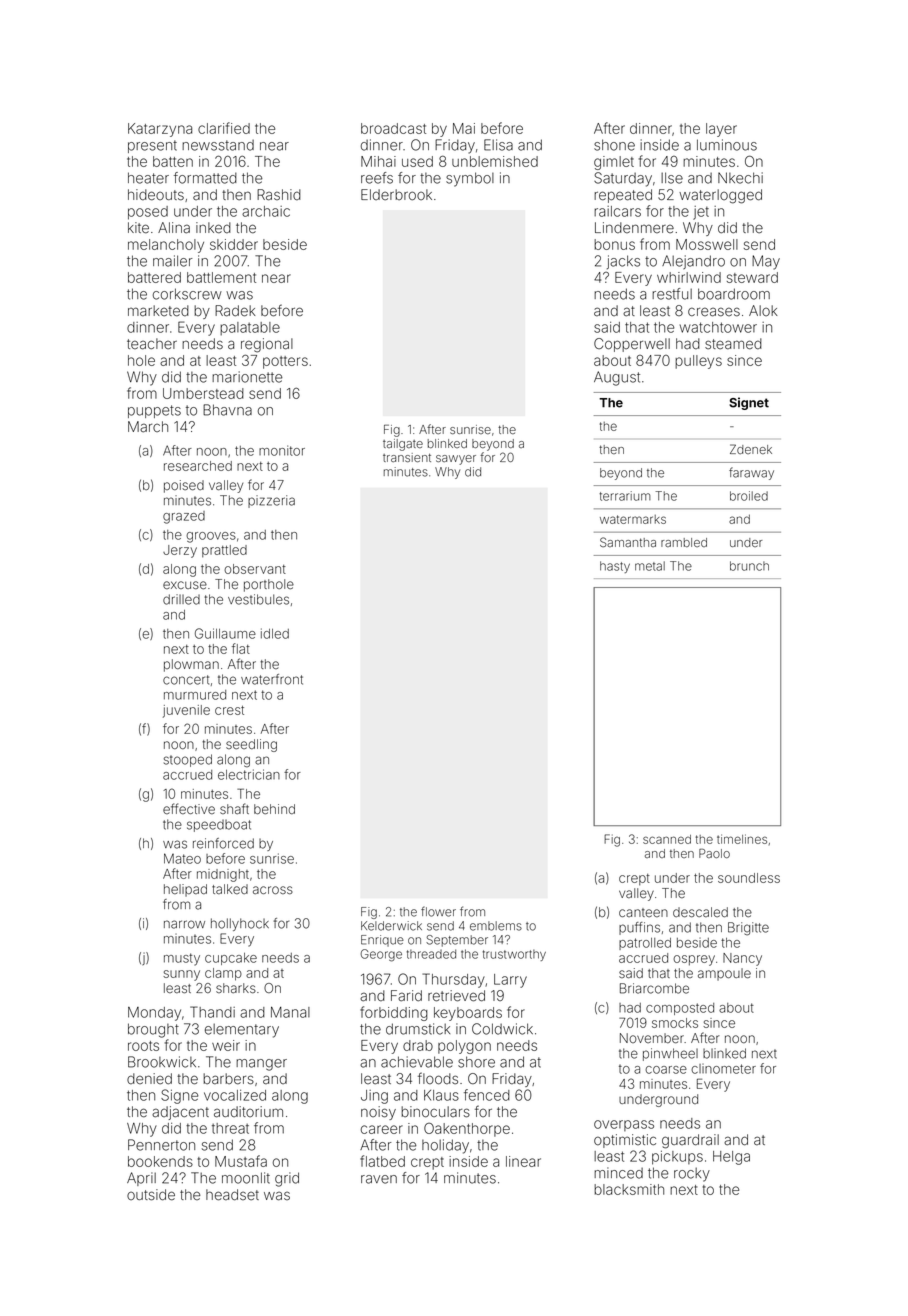 Image resolution: width=908 pixels, height=1316 pixels. What do you see at coordinates (240, 924) in the screenshot?
I see `hollyhock` at bounding box center [240, 924].
